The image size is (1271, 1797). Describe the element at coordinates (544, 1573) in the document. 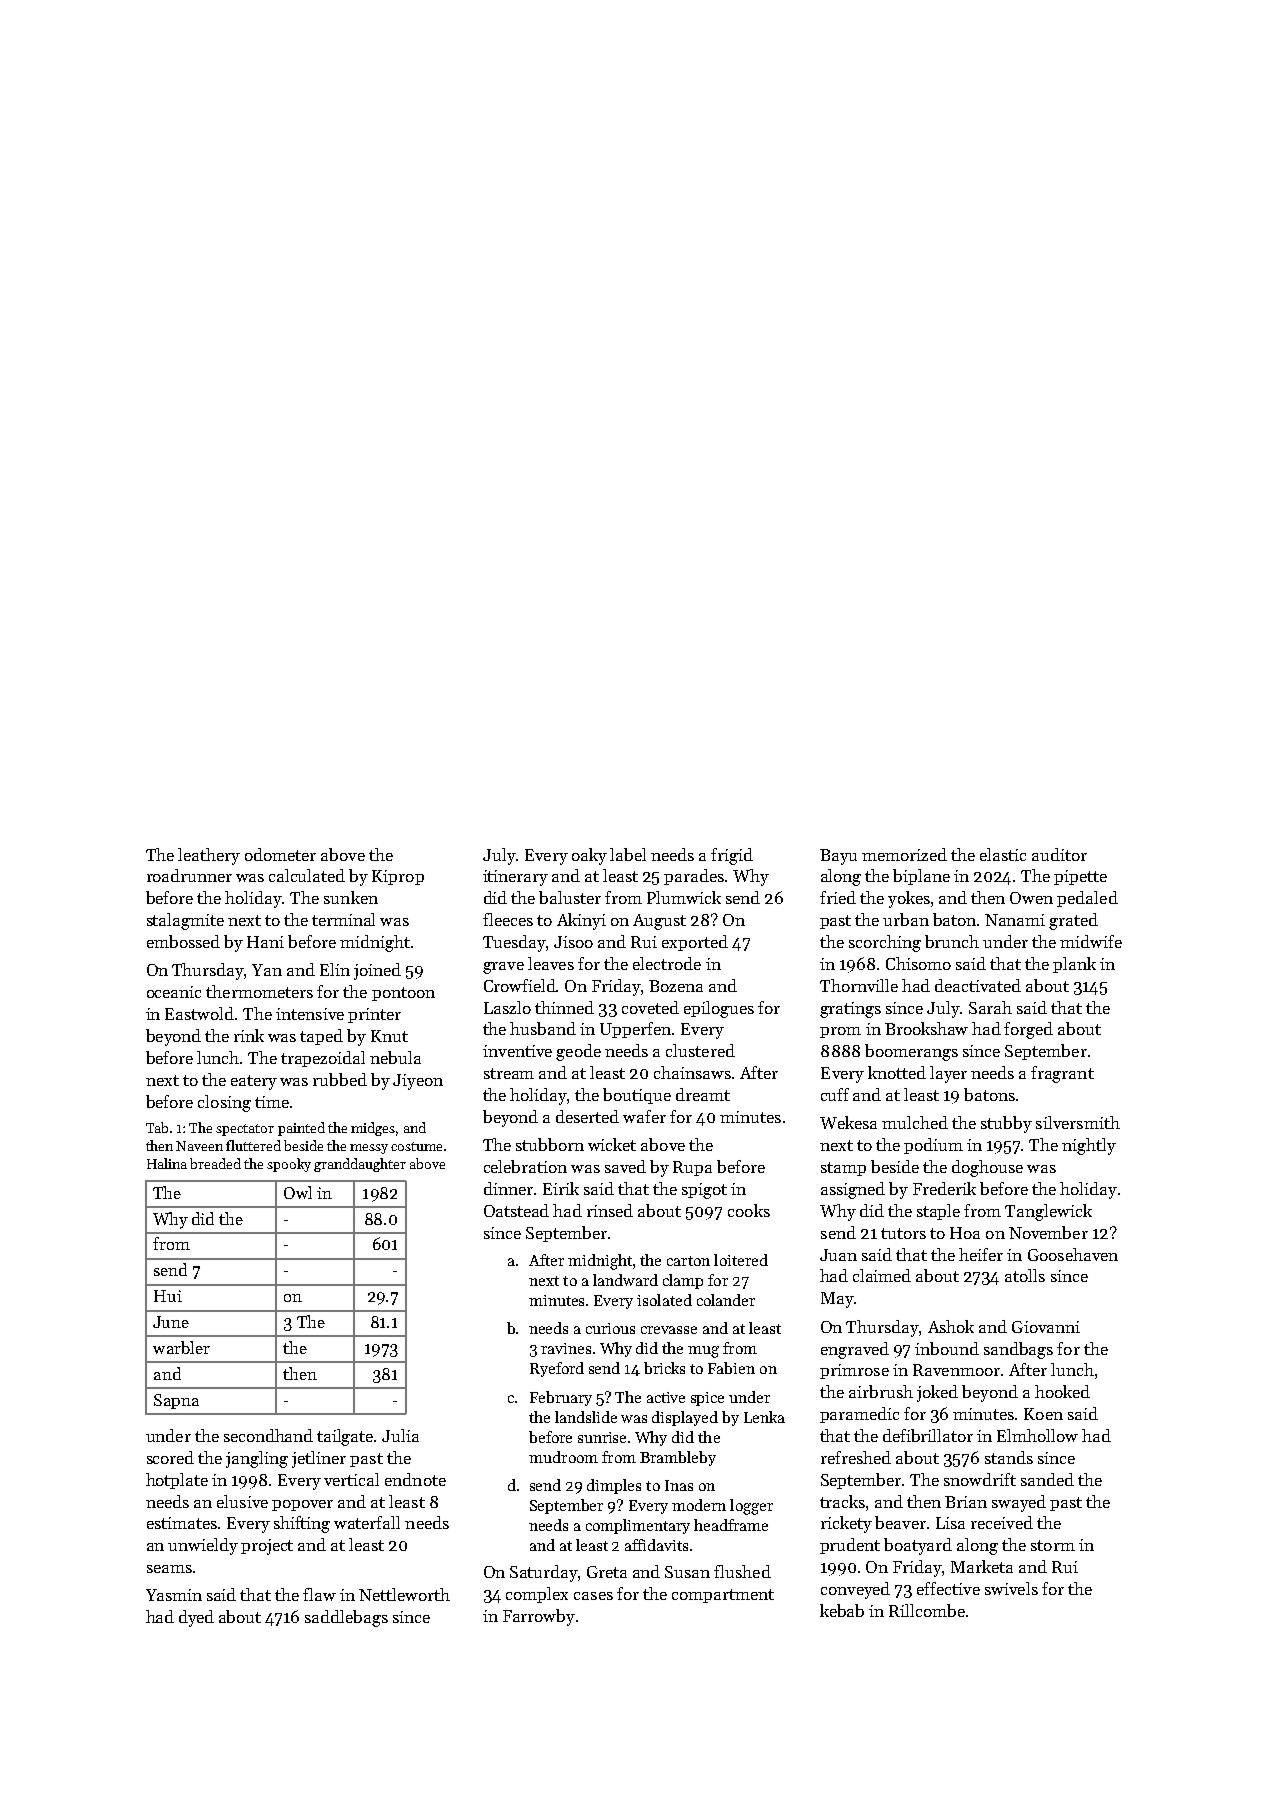

I see `Saturday` at that location.
